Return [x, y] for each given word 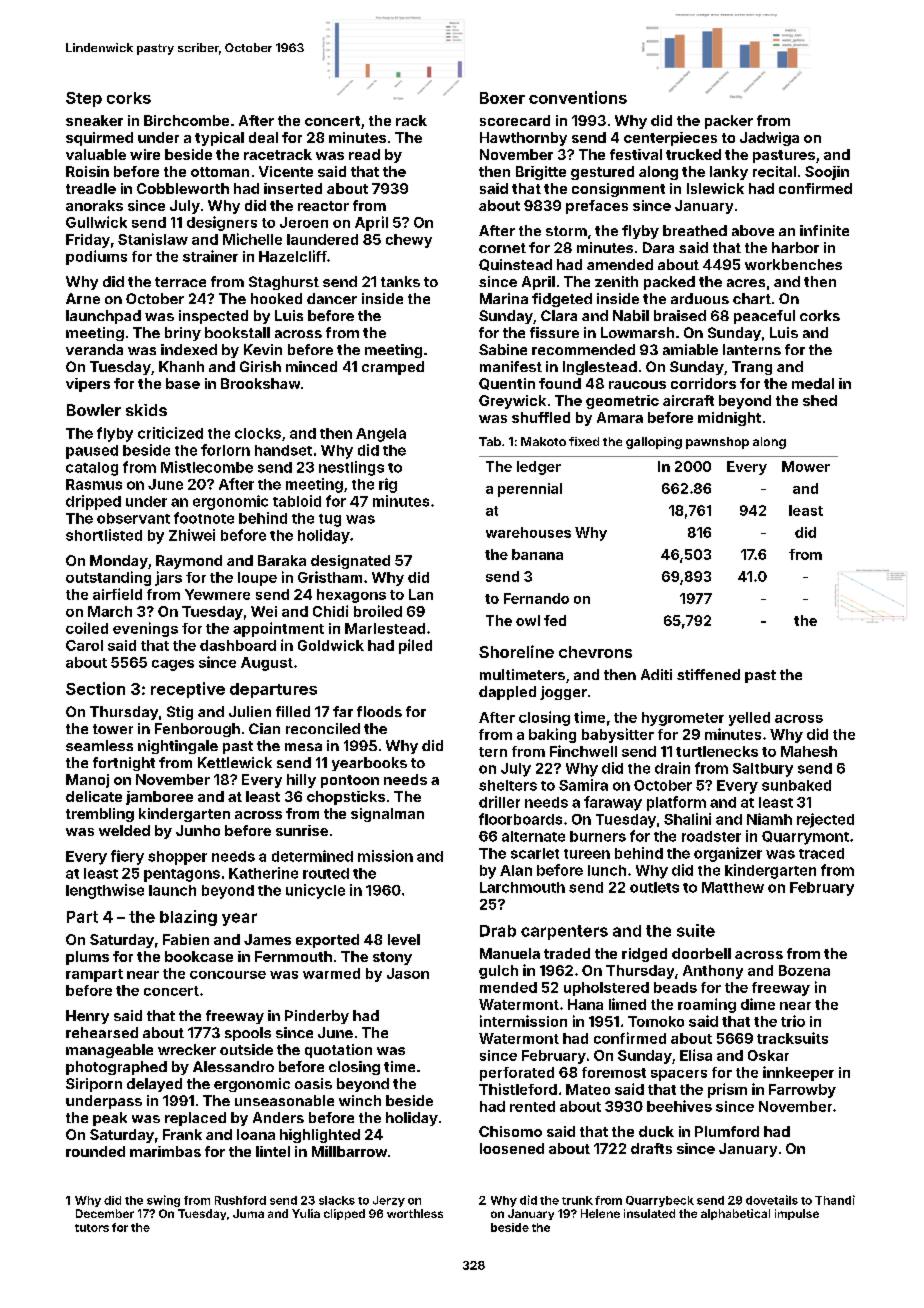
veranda [94, 349]
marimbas [165, 1151]
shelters [508, 785]
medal [813, 383]
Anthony [713, 972]
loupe [257, 579]
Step [84, 99]
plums [87, 958]
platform [676, 803]
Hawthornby [523, 139]
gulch [498, 972]
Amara [620, 417]
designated [350, 562]
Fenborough [197, 730]
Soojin [827, 173]
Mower [806, 466]
